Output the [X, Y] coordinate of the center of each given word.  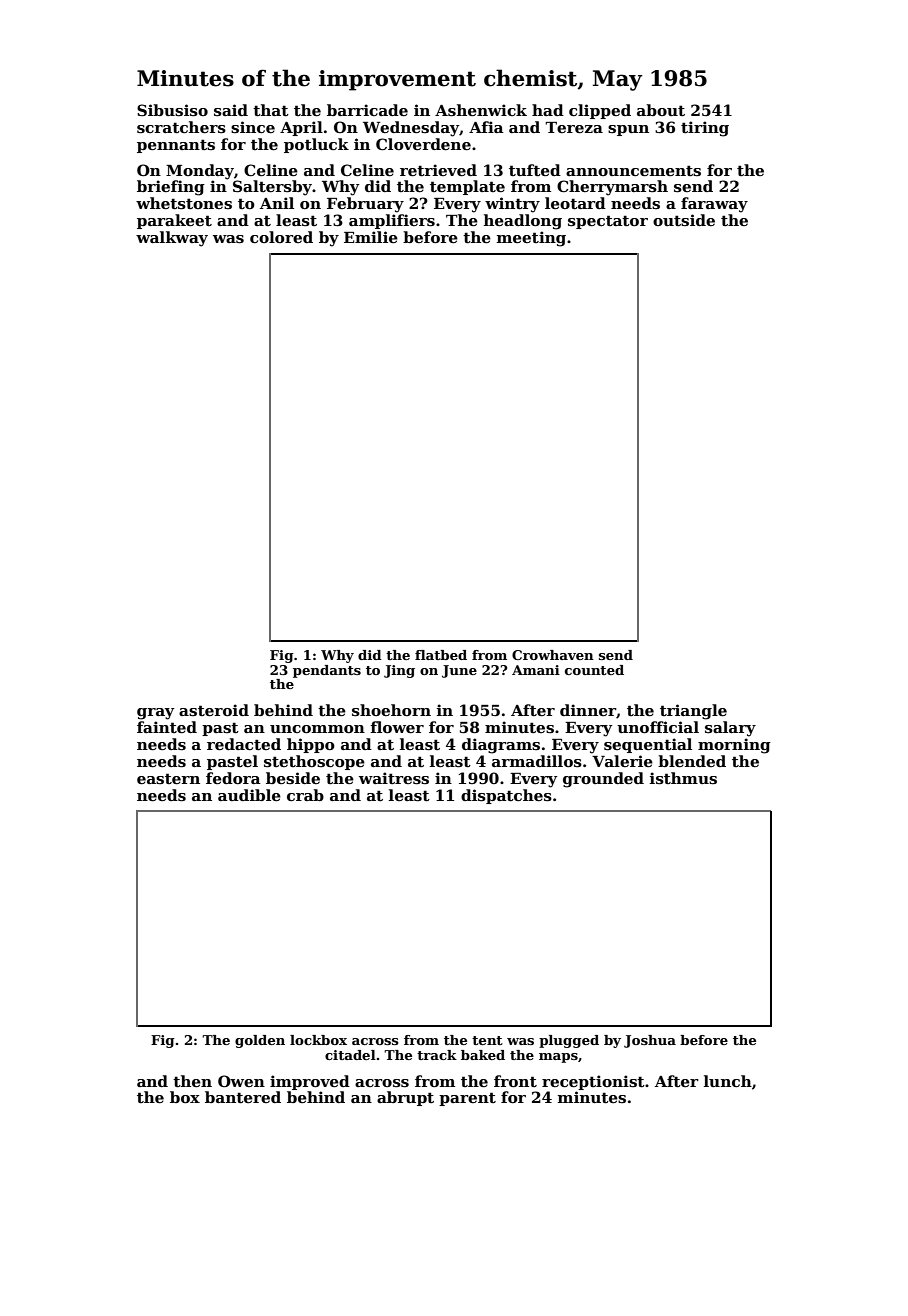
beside [293, 778]
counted [594, 670]
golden [260, 1041]
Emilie [371, 237]
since [253, 127]
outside [684, 220]
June [459, 671]
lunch [728, 1081]
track [437, 1055]
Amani [536, 670]
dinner [588, 710]
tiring [705, 129]
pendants [327, 671]
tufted [535, 170]
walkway [172, 239]
